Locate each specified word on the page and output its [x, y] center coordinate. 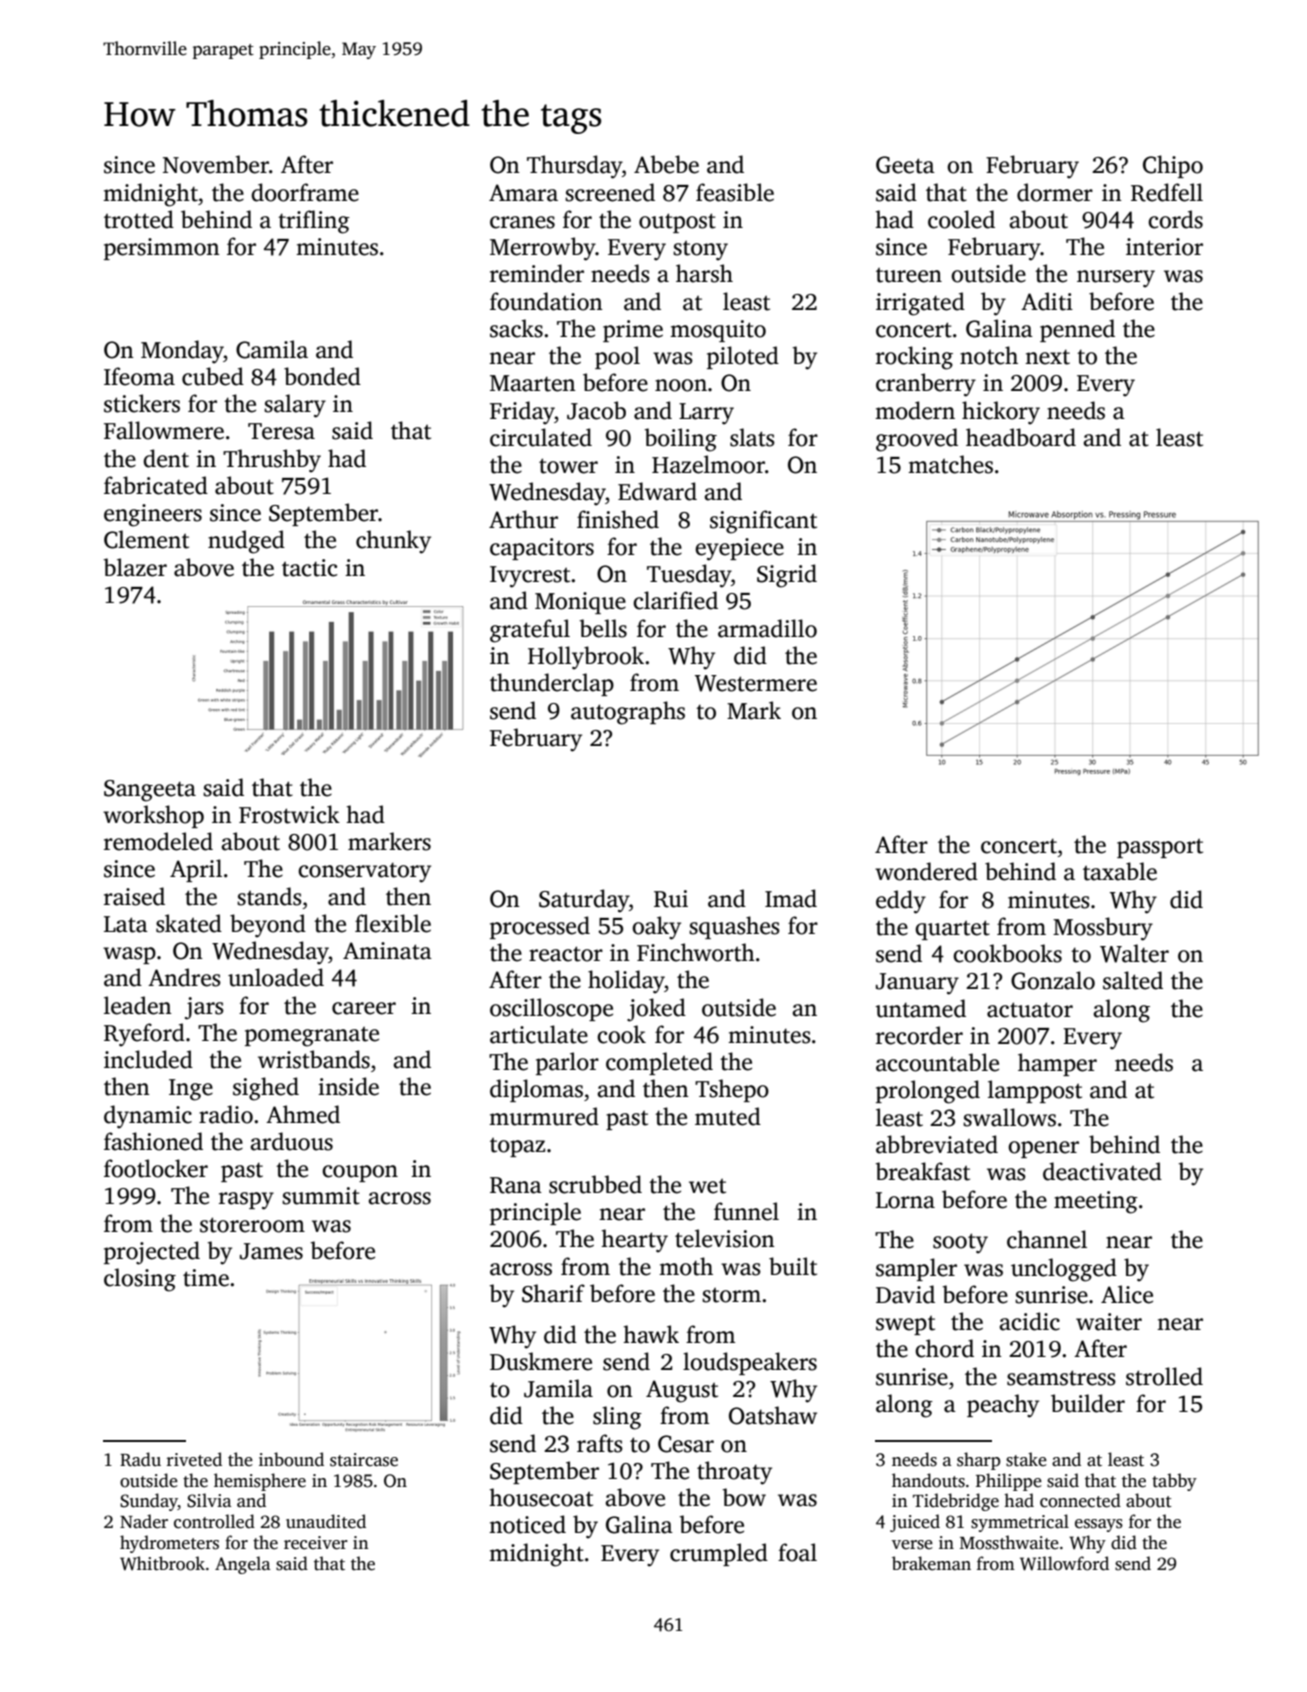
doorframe [305, 192]
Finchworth [696, 952]
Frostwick [289, 814]
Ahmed [303, 1114]
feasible [735, 192]
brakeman [931, 1563]
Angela [243, 1565]
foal [797, 1552]
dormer [1055, 192]
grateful [530, 631]
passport [1160, 848]
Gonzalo [1053, 980]
